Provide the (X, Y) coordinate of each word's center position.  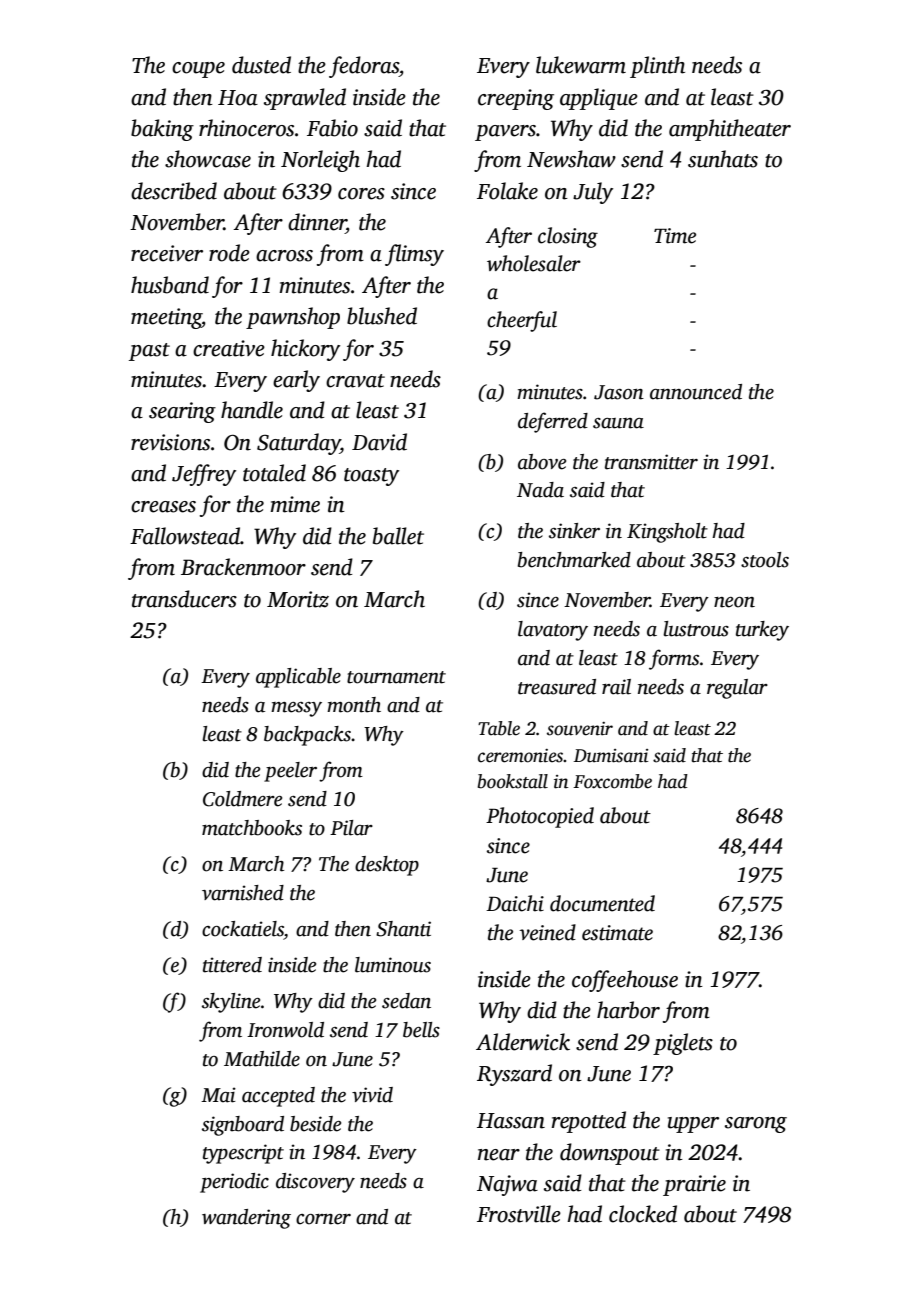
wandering (246, 1219)
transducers (184, 599)
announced (696, 392)
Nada (540, 490)
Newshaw (571, 159)
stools (765, 560)
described (174, 191)
